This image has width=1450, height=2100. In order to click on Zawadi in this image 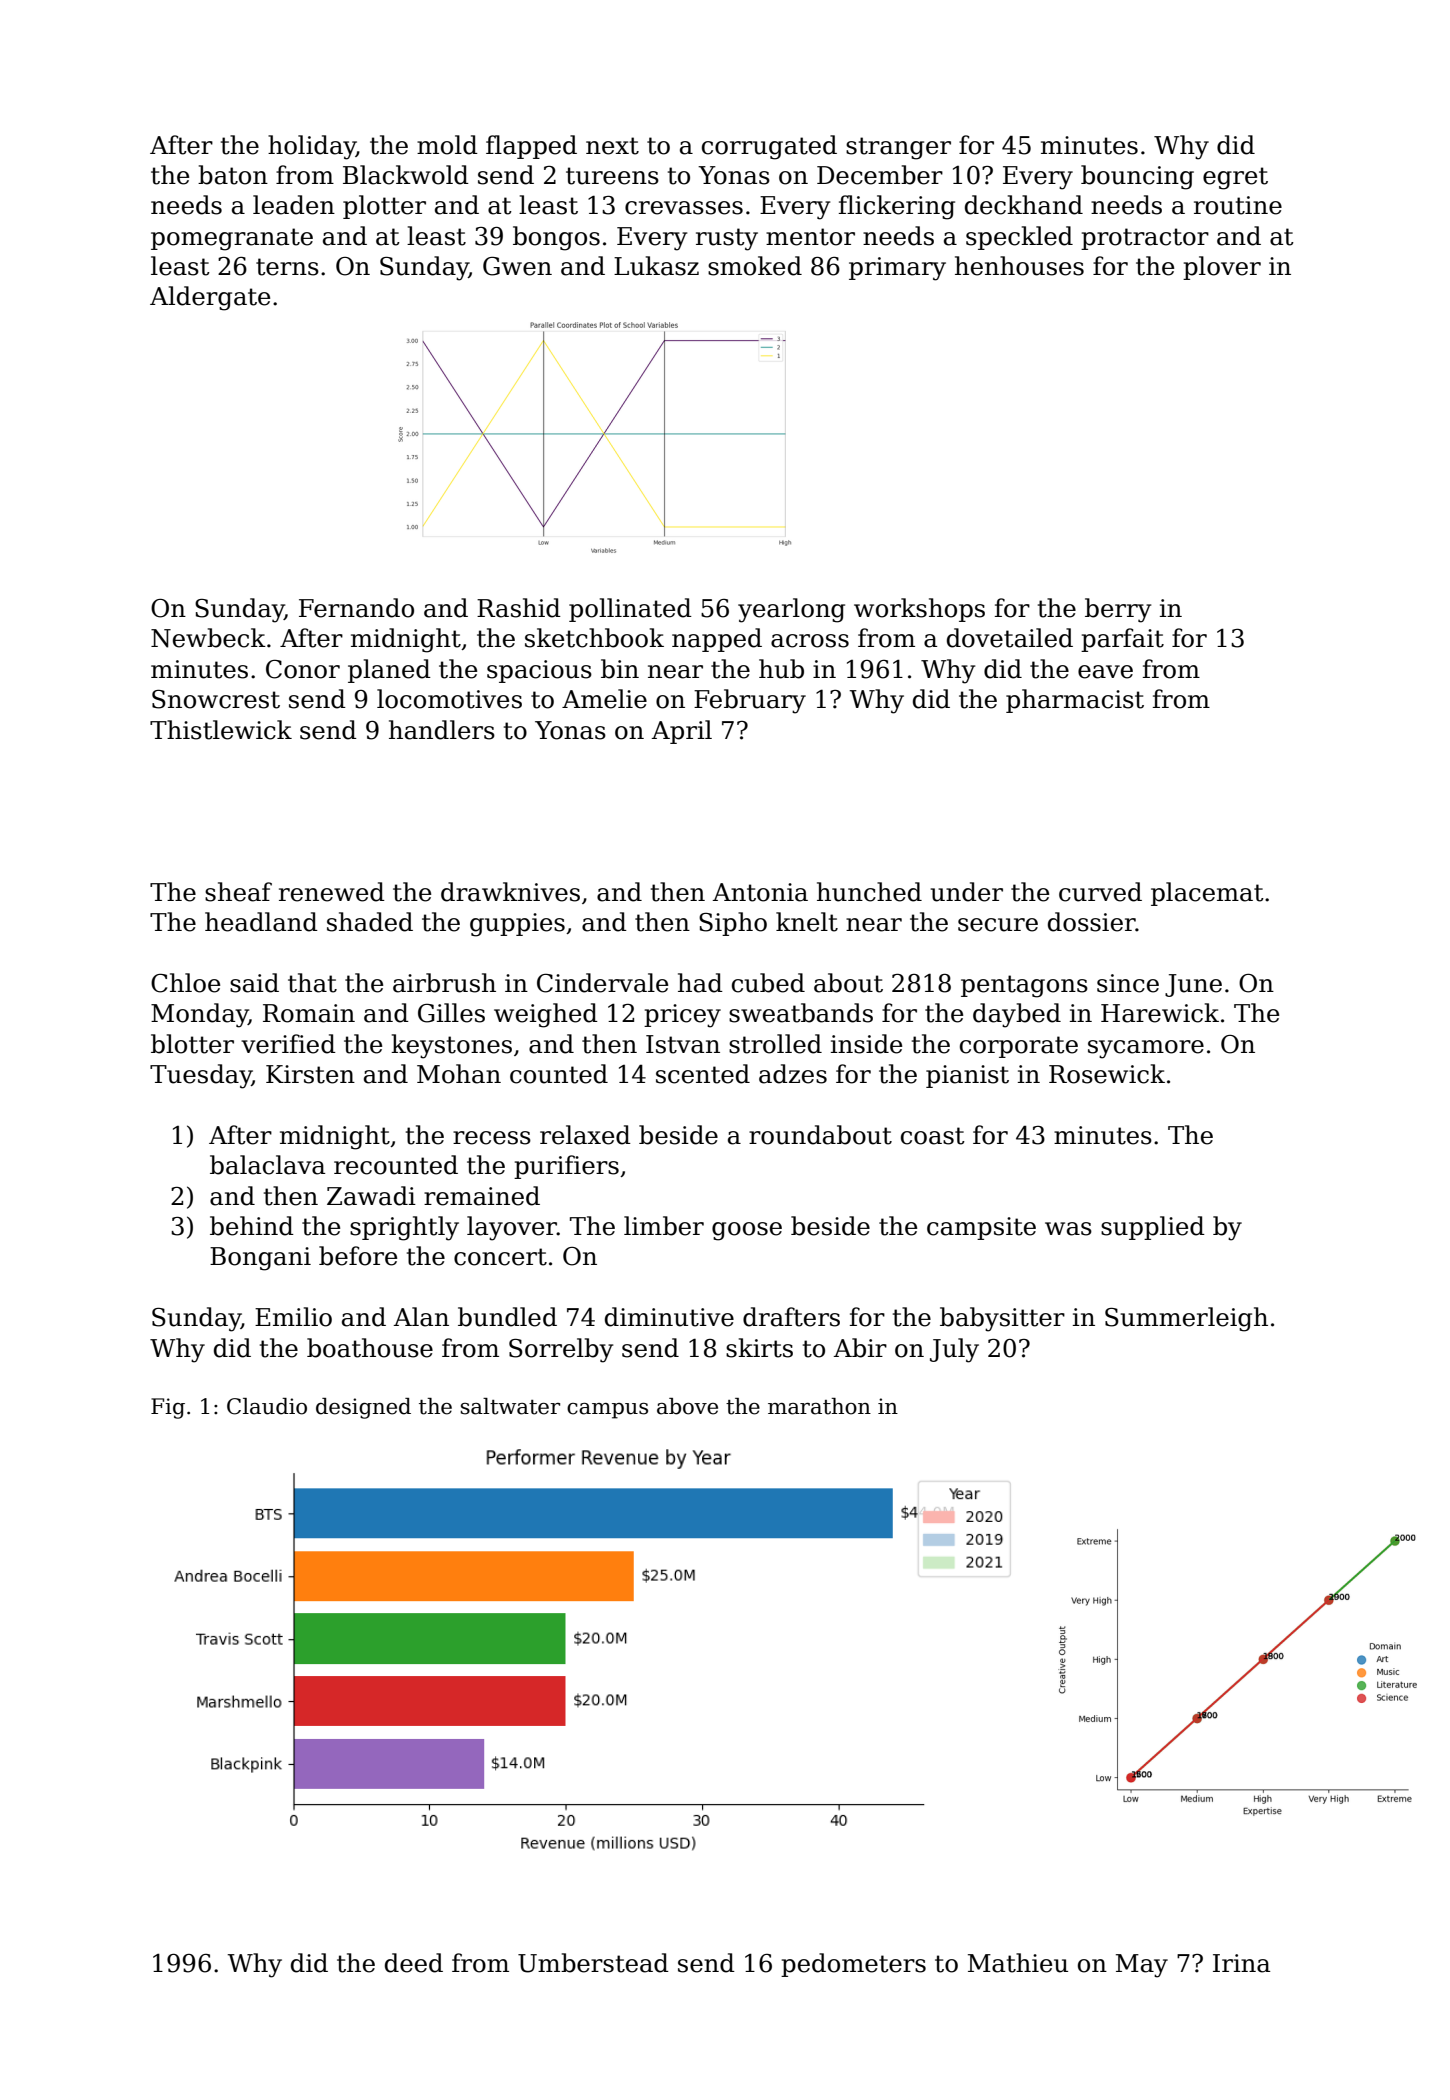, I will do `click(371, 1196)`.
